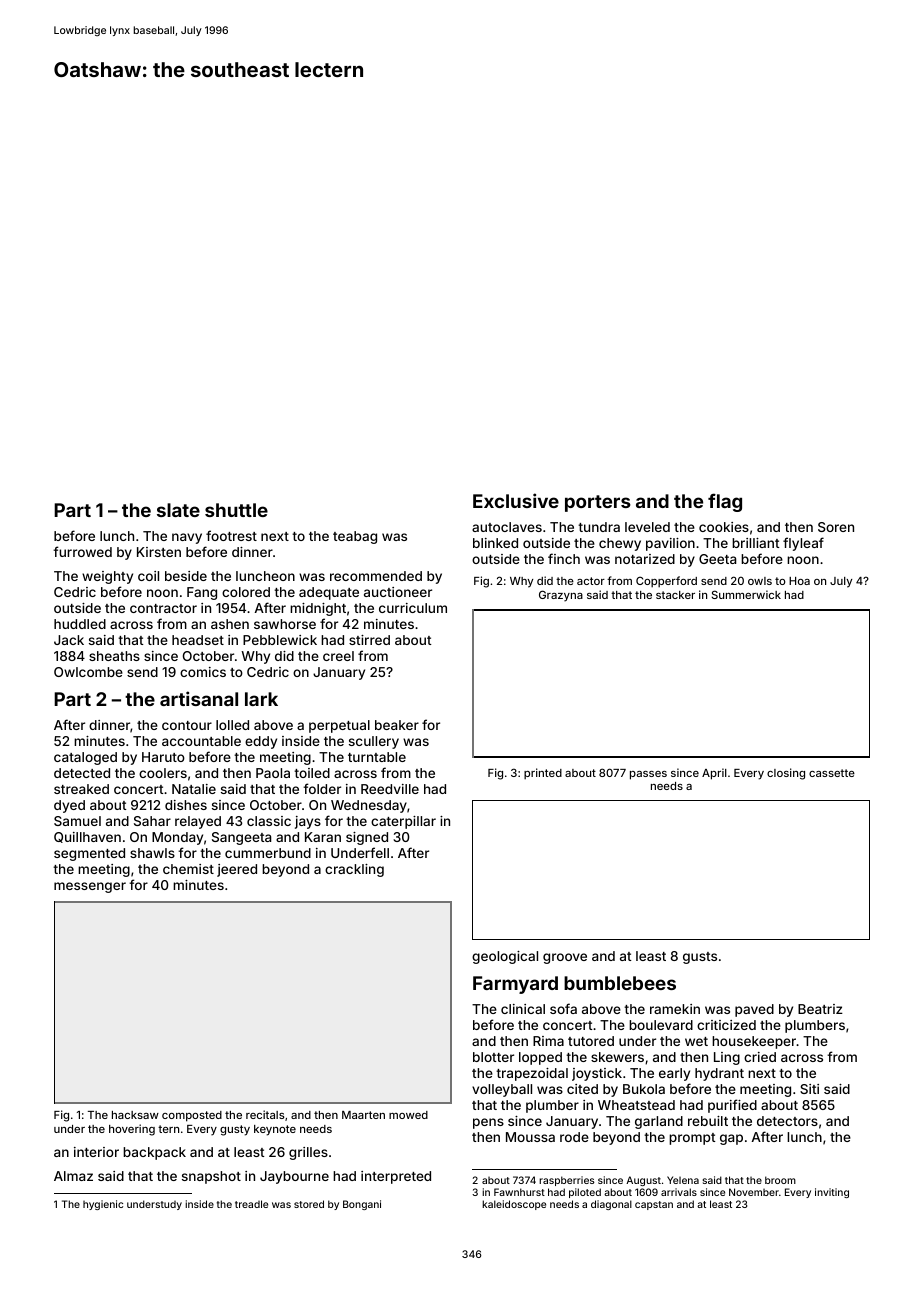  Describe the element at coordinates (493, 1057) in the page. I see `blotter` at that location.
